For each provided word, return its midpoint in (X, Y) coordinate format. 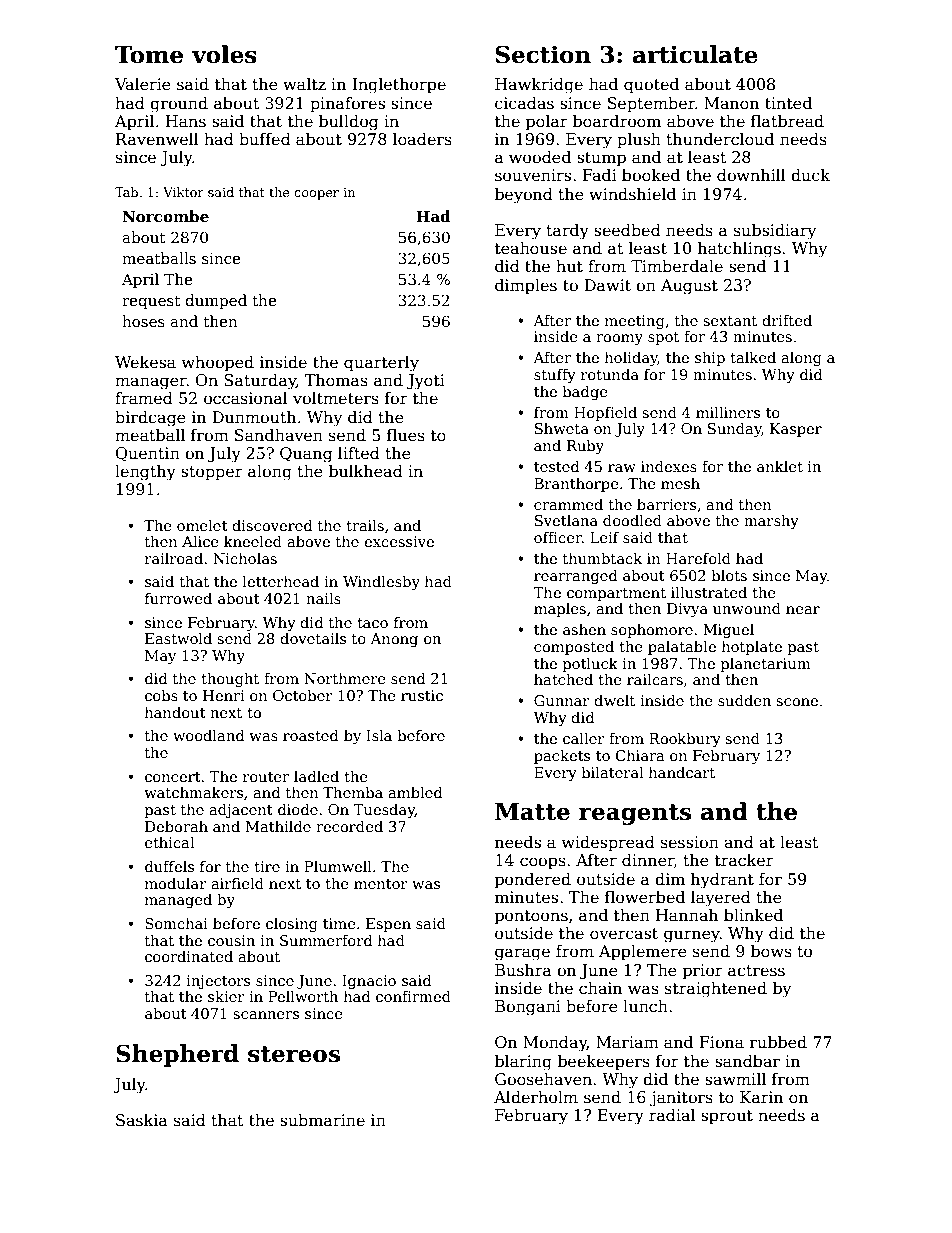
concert (173, 777)
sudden (744, 700)
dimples (526, 286)
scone (797, 702)
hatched (563, 679)
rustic (422, 695)
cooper (316, 195)
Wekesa (145, 362)
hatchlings (739, 249)
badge (585, 392)
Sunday (735, 429)
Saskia (142, 1120)
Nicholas (245, 558)
